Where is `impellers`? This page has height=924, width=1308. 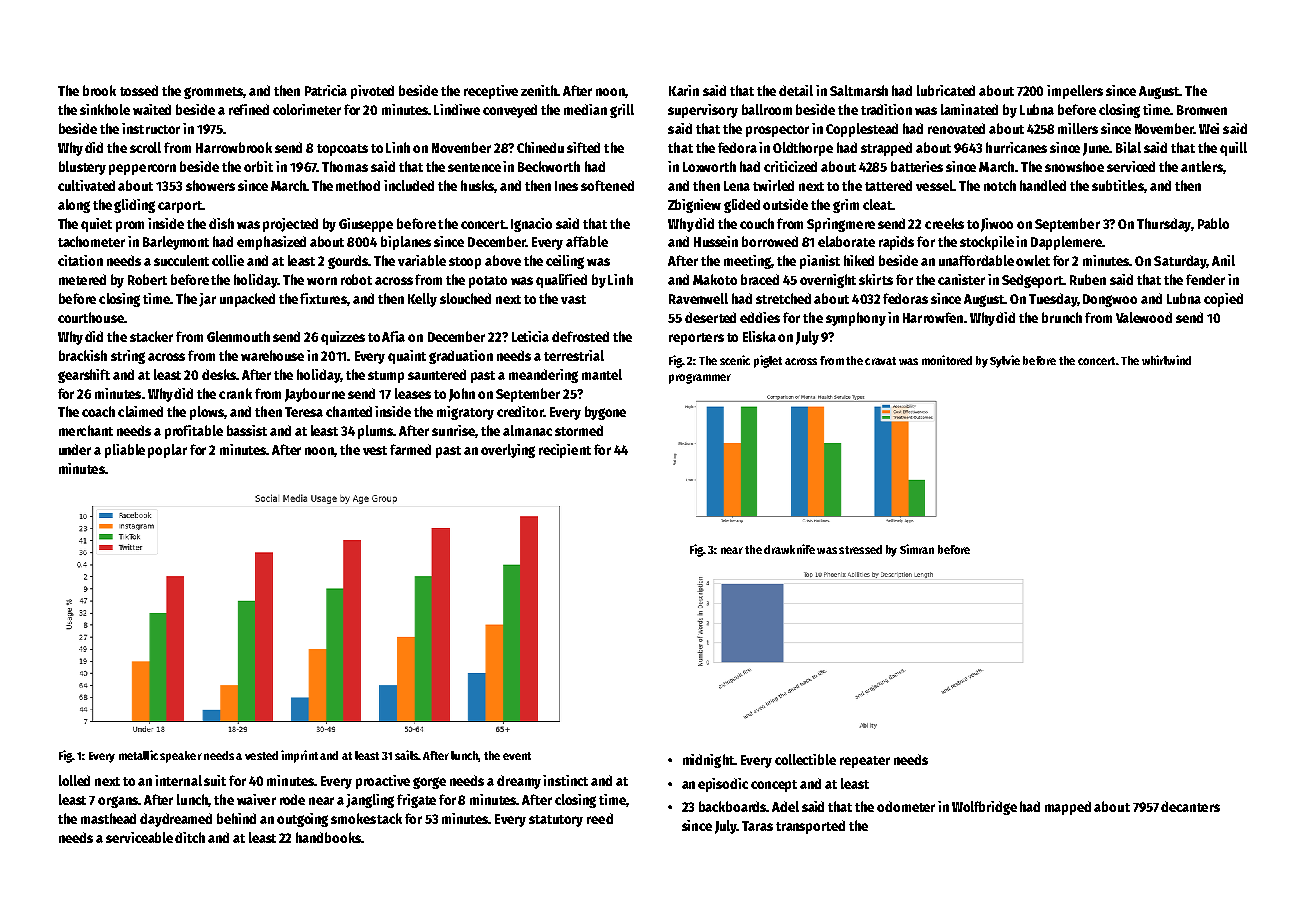
impellers is located at coordinates (1075, 92).
